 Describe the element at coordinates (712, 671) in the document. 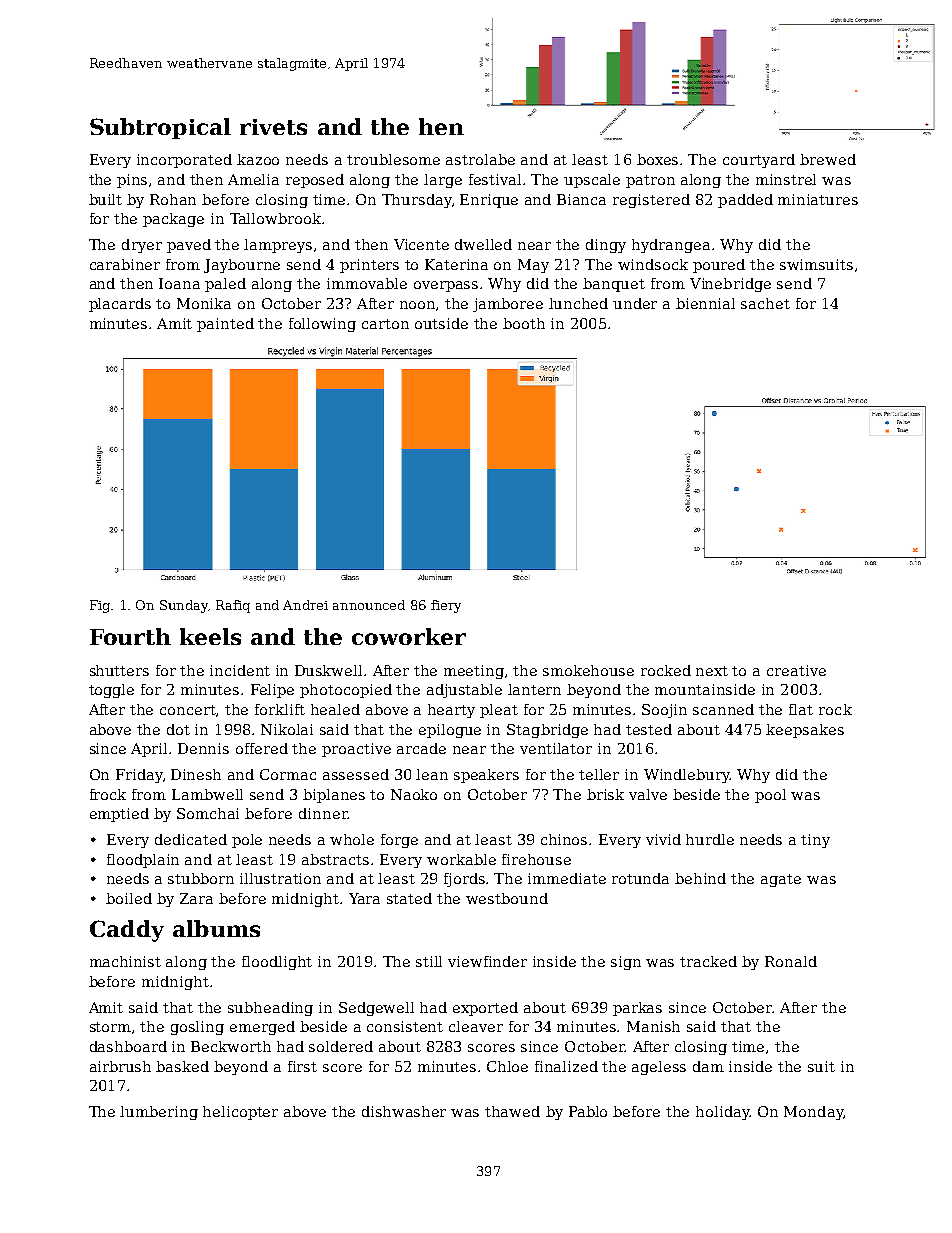

I see `next` at that location.
